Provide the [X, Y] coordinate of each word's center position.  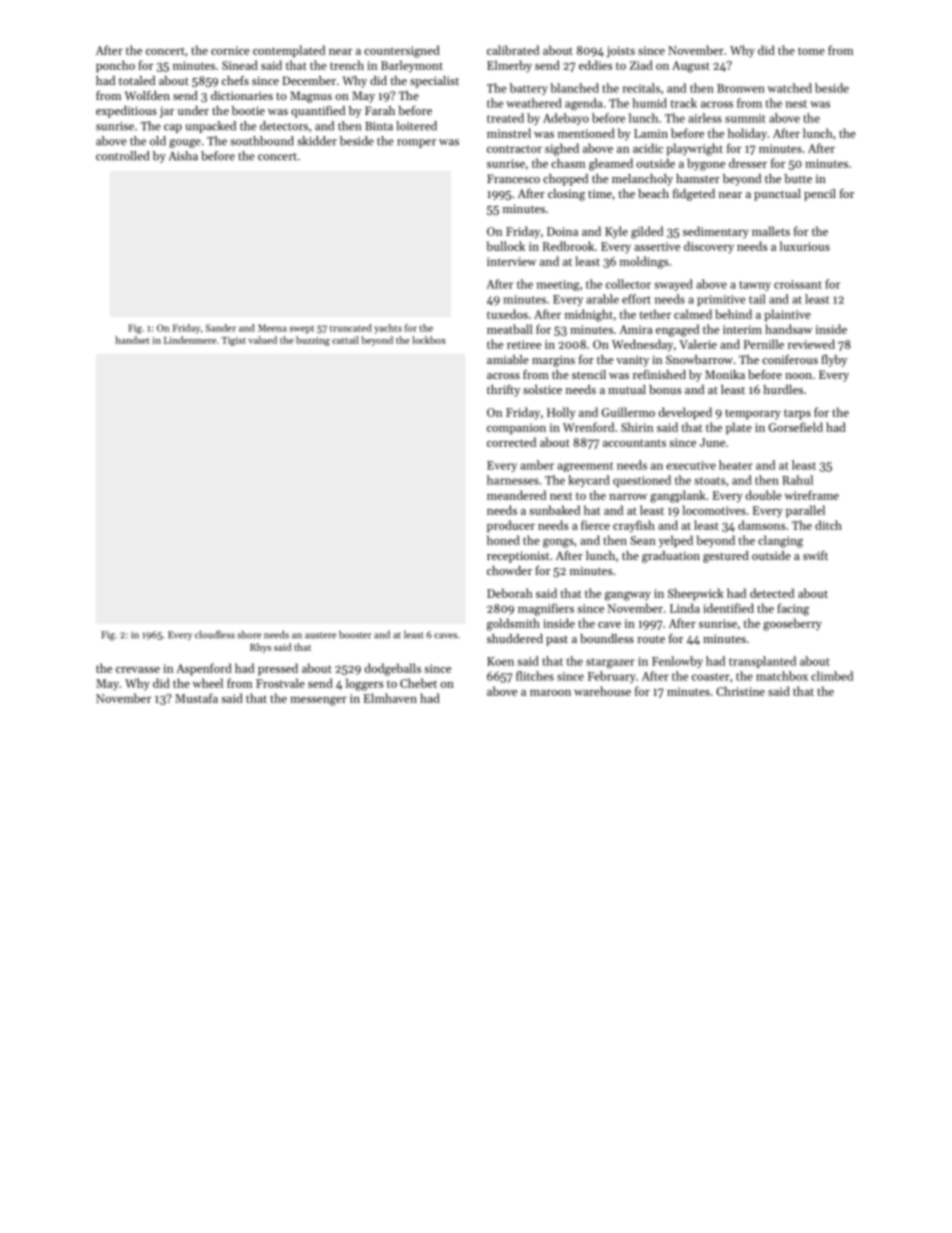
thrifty [503, 391]
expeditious [126, 112]
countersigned [402, 51]
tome [811, 51]
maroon [550, 693]
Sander [221, 328]
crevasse [138, 670]
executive [691, 465]
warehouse [602, 691]
